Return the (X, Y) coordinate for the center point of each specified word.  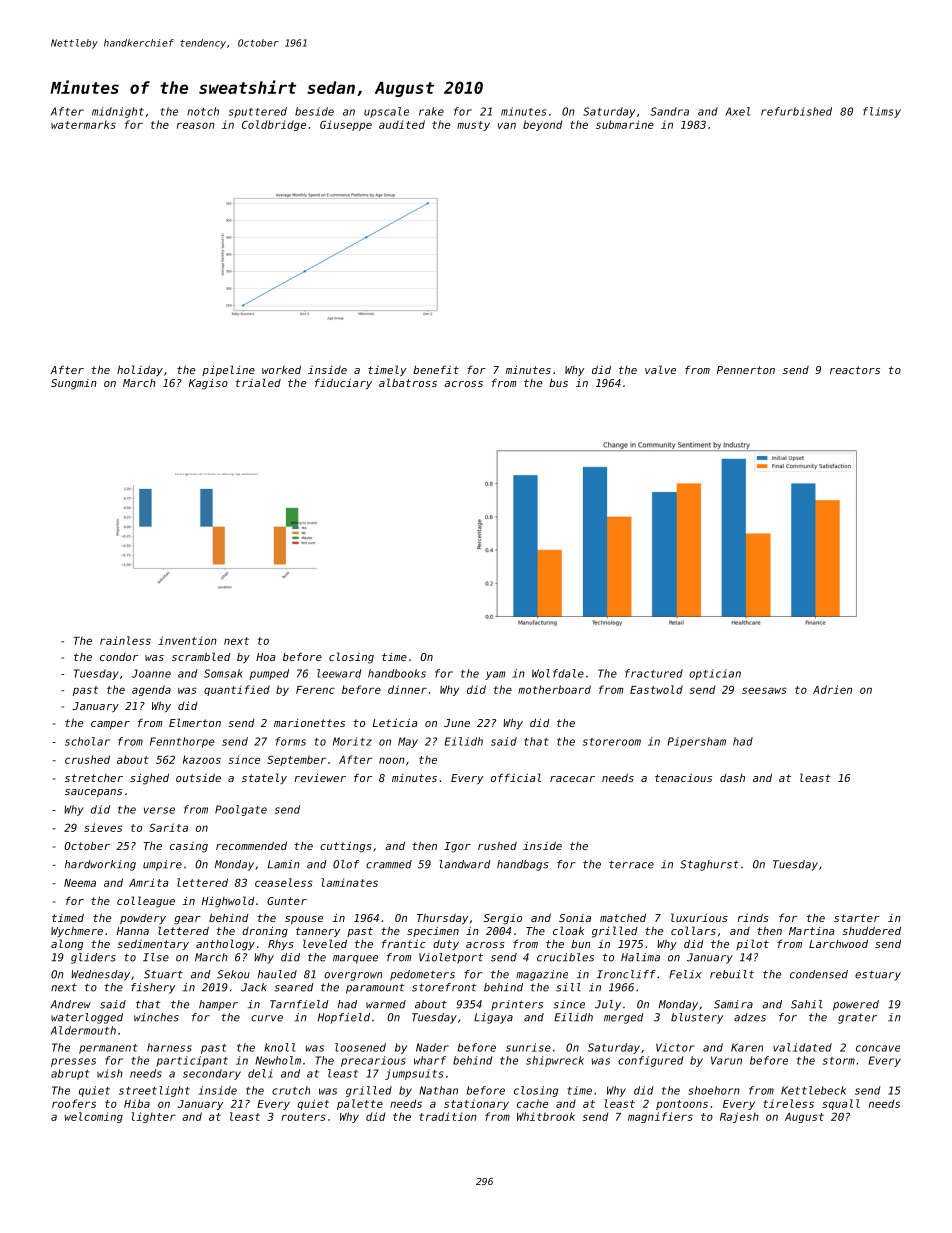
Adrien (832, 689)
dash (732, 778)
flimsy (882, 112)
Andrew (71, 1004)
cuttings (346, 847)
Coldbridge (274, 125)
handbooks (397, 673)
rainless (125, 640)
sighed (149, 779)
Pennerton (746, 370)
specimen (433, 932)
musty (473, 126)
